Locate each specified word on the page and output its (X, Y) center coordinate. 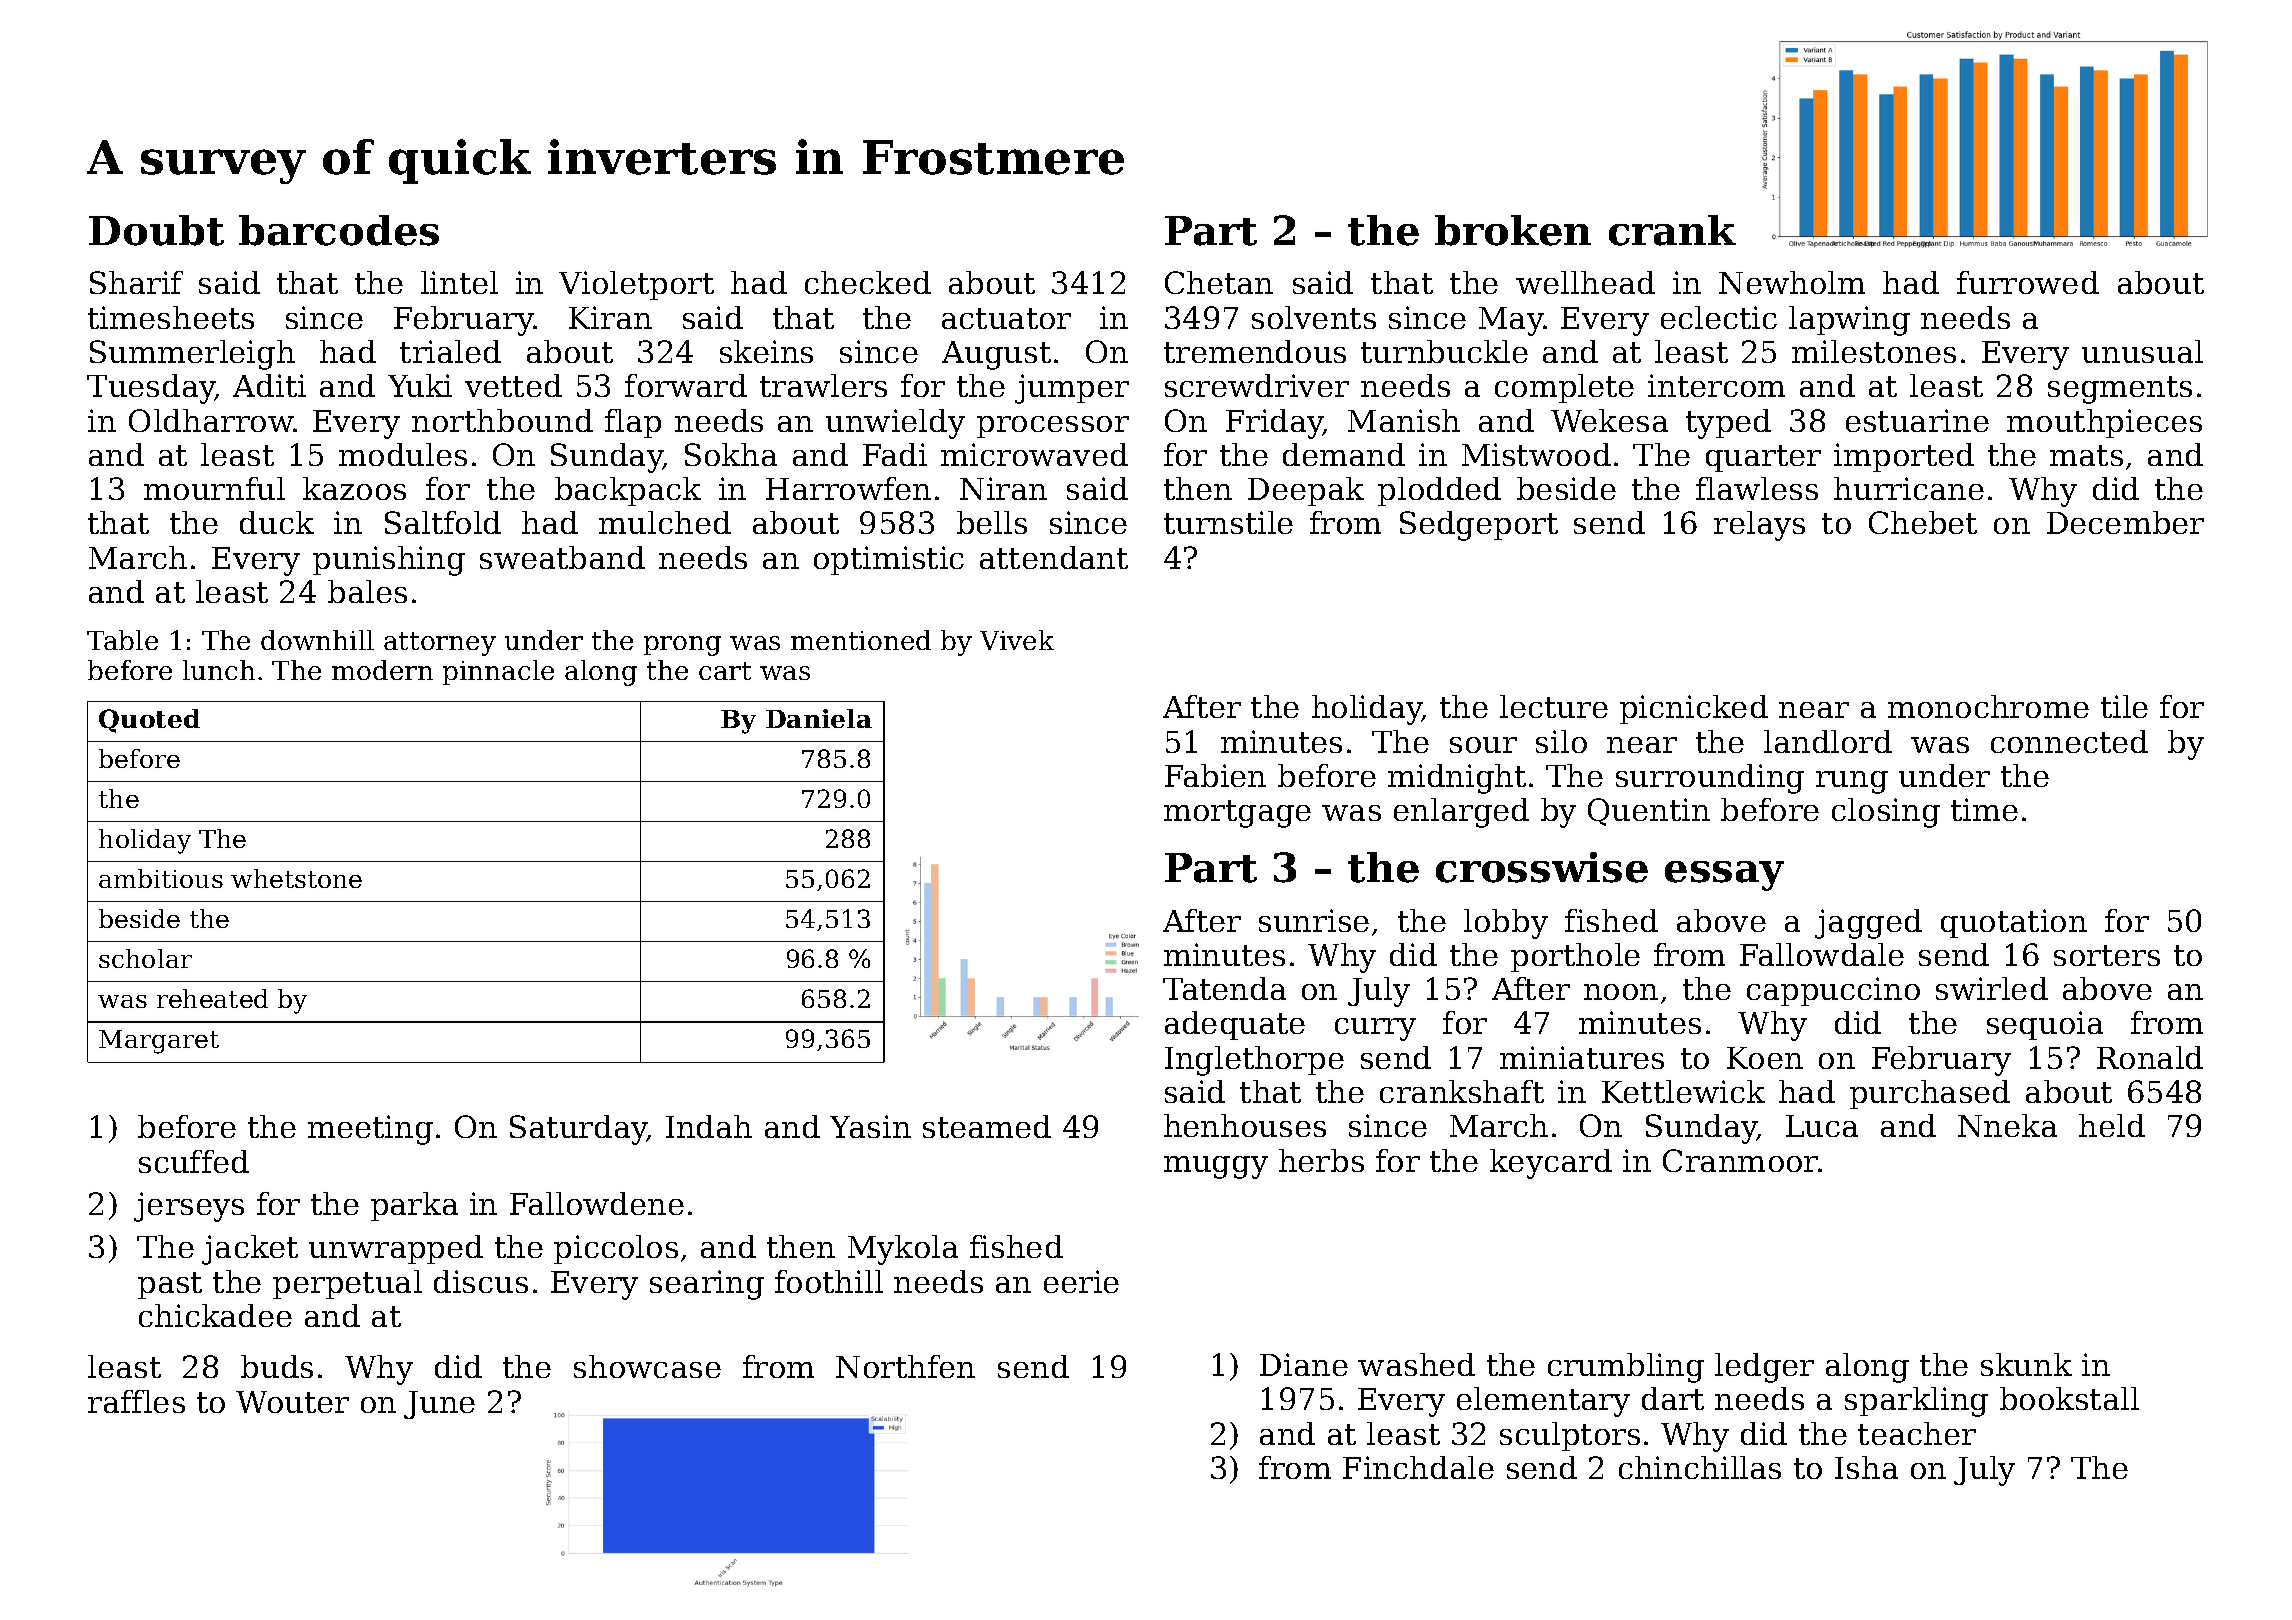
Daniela (819, 718)
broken (1513, 230)
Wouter (292, 1402)
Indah (709, 1126)
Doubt (156, 230)
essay (1724, 876)
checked (868, 282)
